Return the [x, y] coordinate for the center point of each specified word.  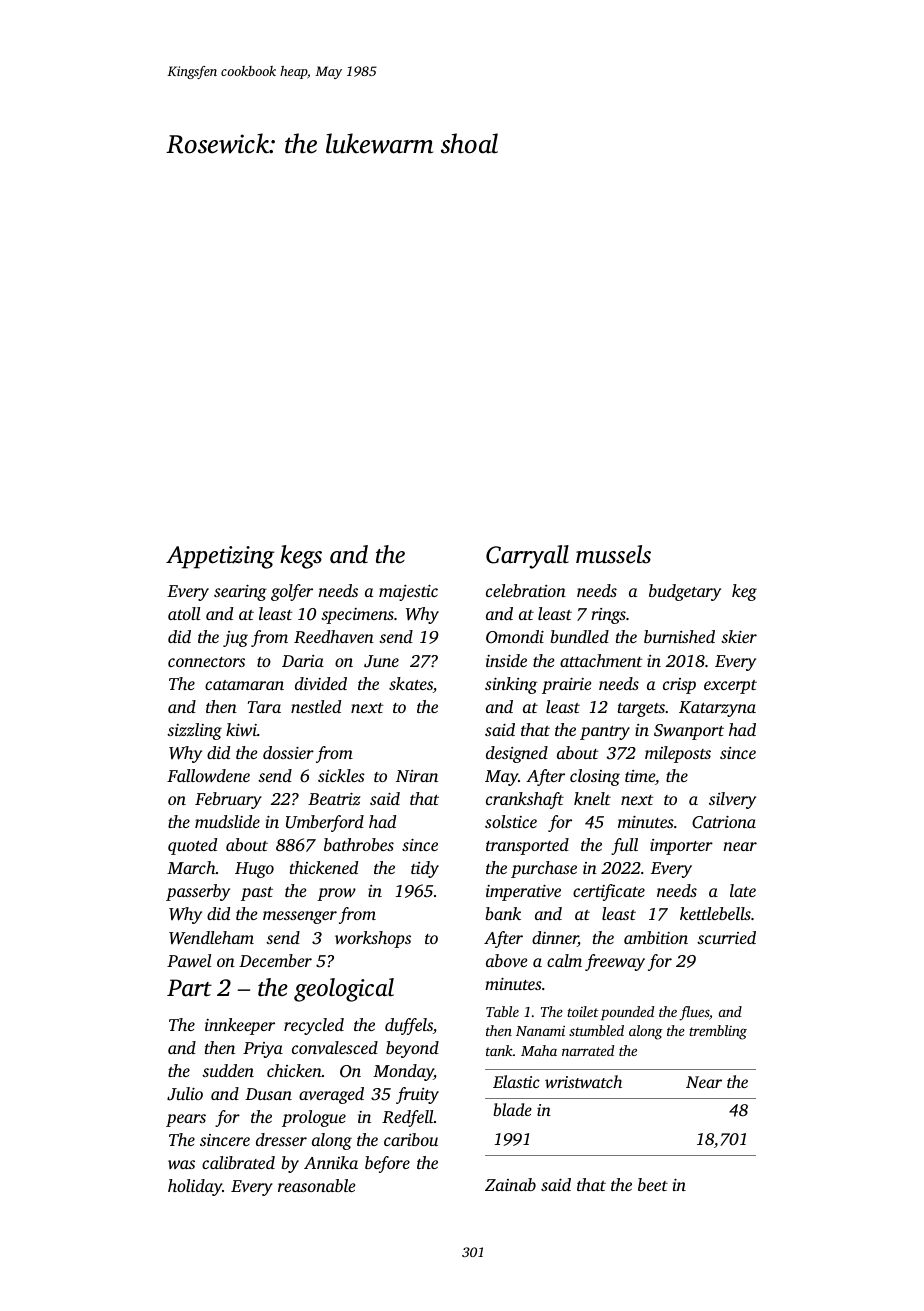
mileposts [678, 754]
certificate [609, 892]
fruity [417, 1095]
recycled [314, 1026]
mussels [613, 554]
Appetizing [220, 557]
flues [694, 1013]
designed [517, 754]
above [507, 960]
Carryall [527, 557]
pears [186, 1120]
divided [321, 683]
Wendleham [211, 938]
